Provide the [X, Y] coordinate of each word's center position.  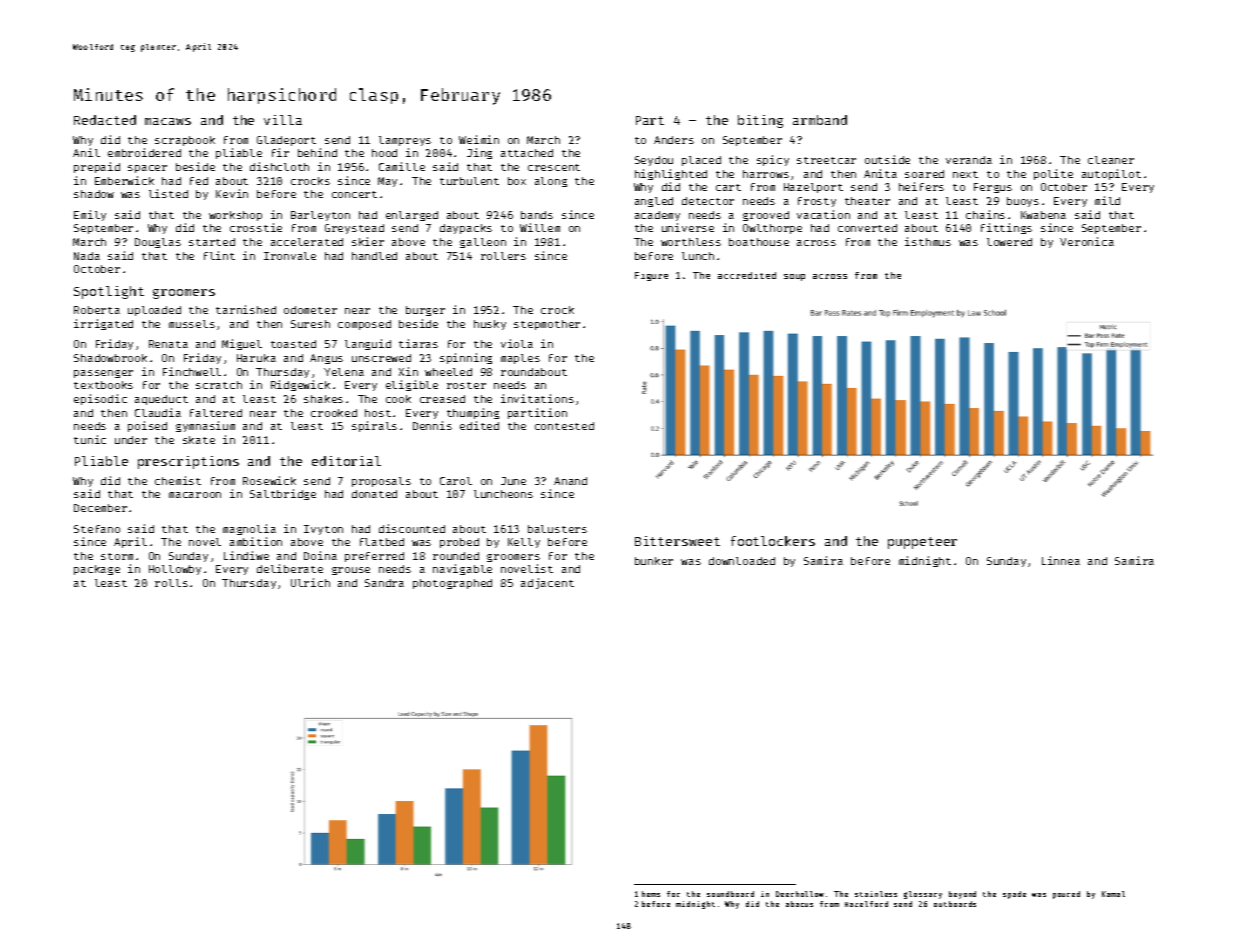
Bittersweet [677, 541]
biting [760, 121]
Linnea [1061, 560]
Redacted [105, 120]
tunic [90, 439]
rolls [171, 583]
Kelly [524, 543]
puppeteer [922, 543]
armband [820, 120]
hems [651, 894]
